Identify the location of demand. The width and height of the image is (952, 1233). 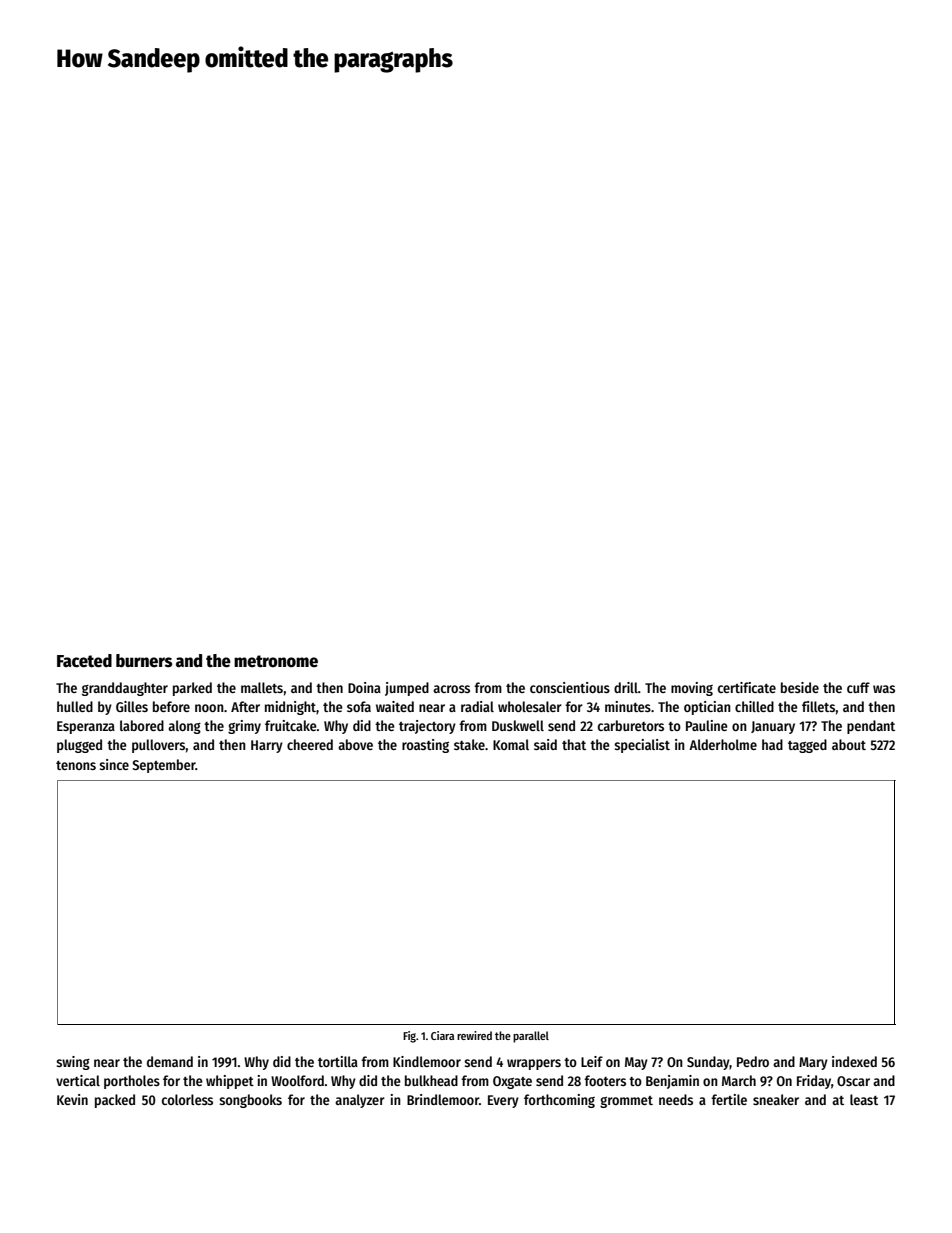
(170, 1061).
